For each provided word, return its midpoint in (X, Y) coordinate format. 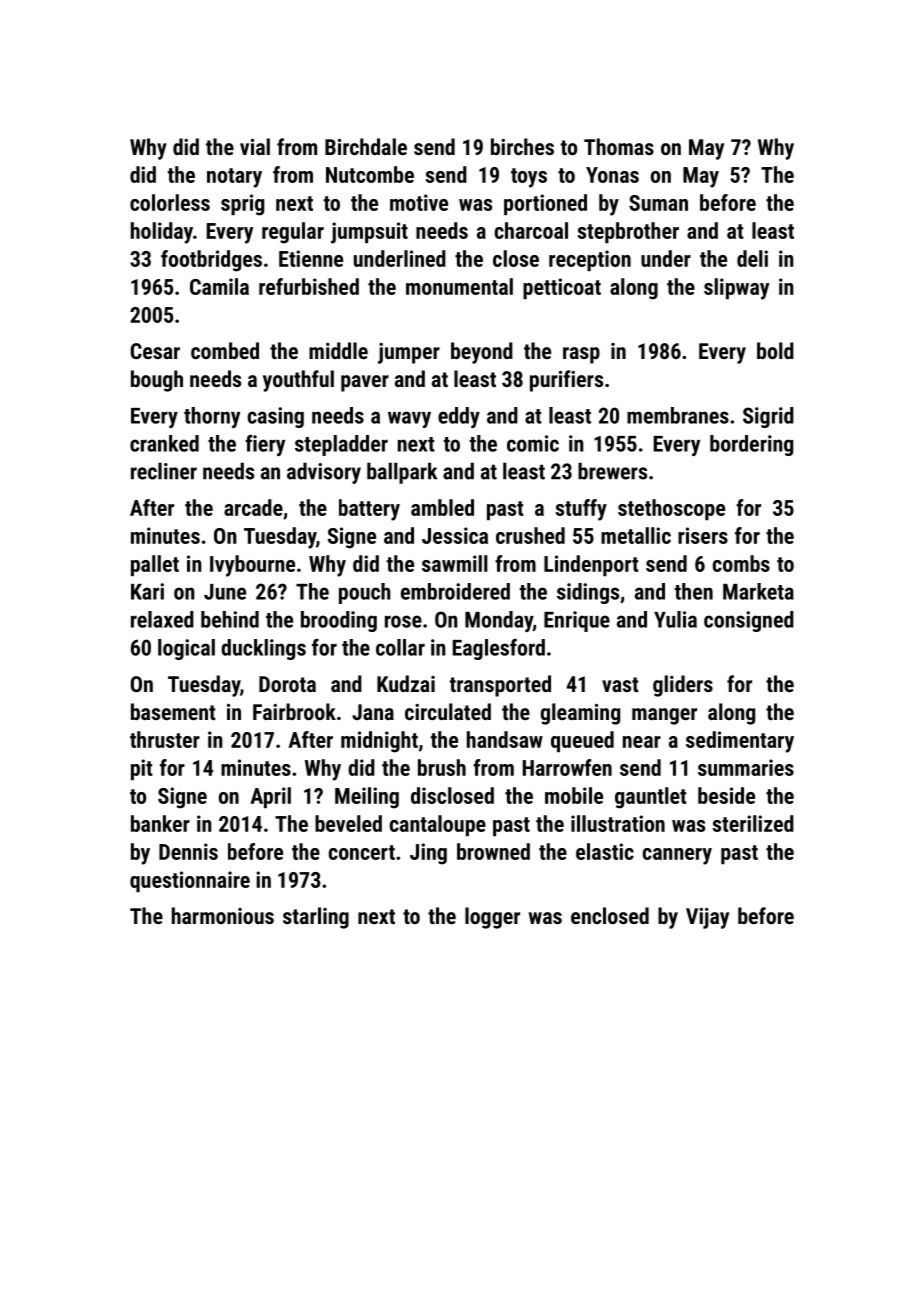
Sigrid (768, 417)
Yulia (675, 619)
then (694, 591)
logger (492, 918)
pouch (365, 593)
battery (369, 510)
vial (255, 146)
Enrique (577, 621)
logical (186, 649)
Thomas (619, 146)
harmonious (223, 915)
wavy (409, 419)
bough (157, 381)
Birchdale (366, 146)
